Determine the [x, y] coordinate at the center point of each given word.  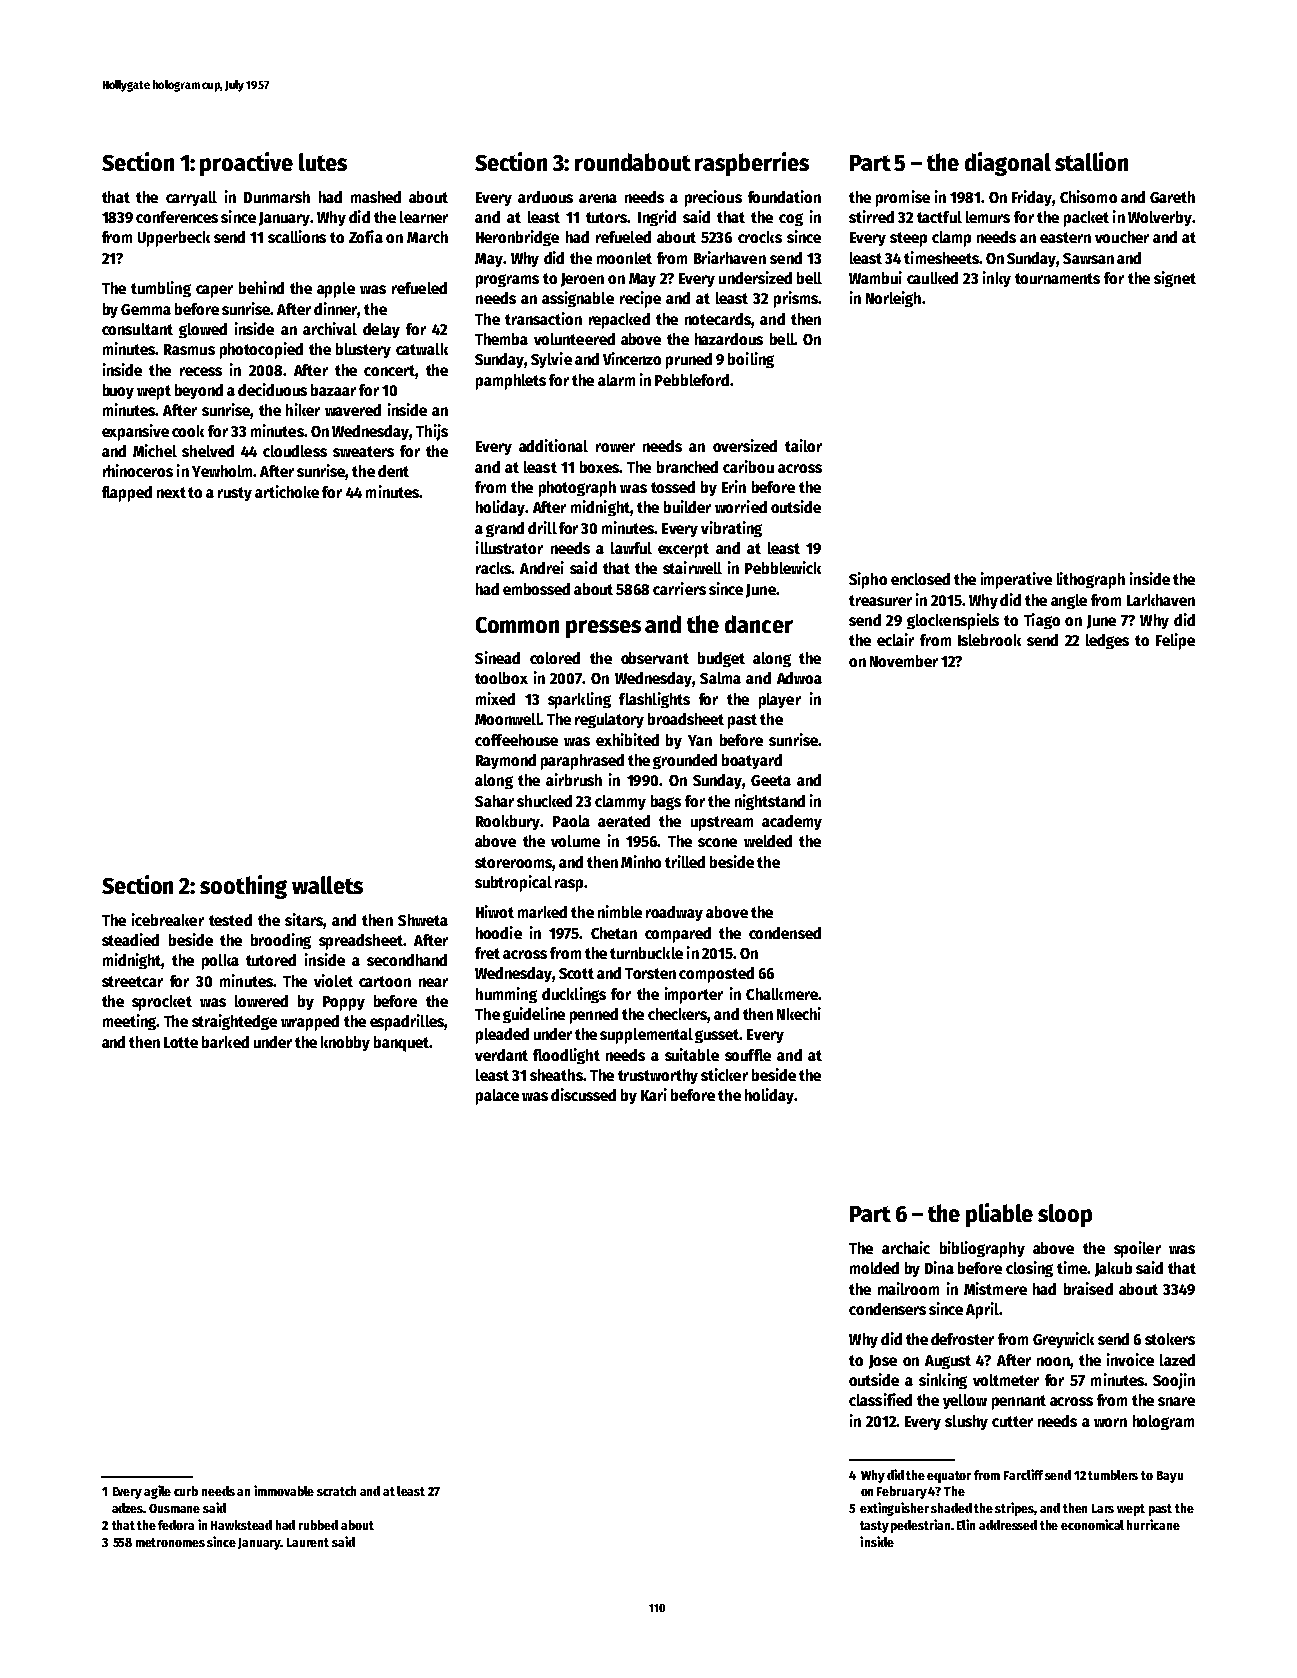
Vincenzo [632, 358]
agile [157, 1492]
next [171, 492]
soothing [243, 887]
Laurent [308, 1542]
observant [655, 658]
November [904, 661]
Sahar [494, 801]
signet [1175, 279]
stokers [1170, 1339]
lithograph [1091, 580]
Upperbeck [174, 239]
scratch [336, 1491]
